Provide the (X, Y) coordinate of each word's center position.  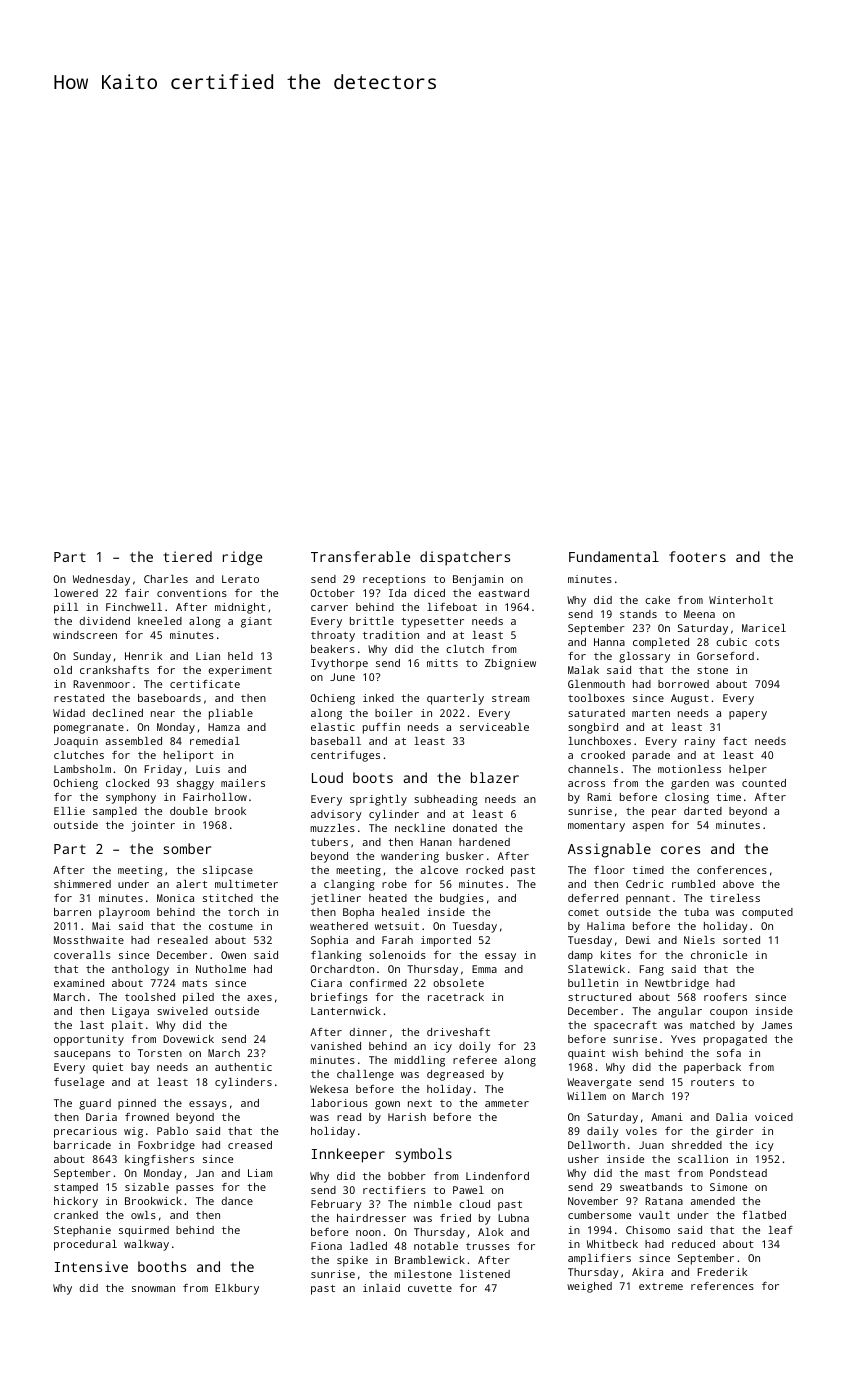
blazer (495, 777)
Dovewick (188, 1039)
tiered (187, 556)
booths (162, 1266)
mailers (243, 783)
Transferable (360, 556)
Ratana (664, 1201)
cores (680, 850)
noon (368, 1233)
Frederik (722, 1272)
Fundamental (614, 556)
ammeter (507, 1103)
